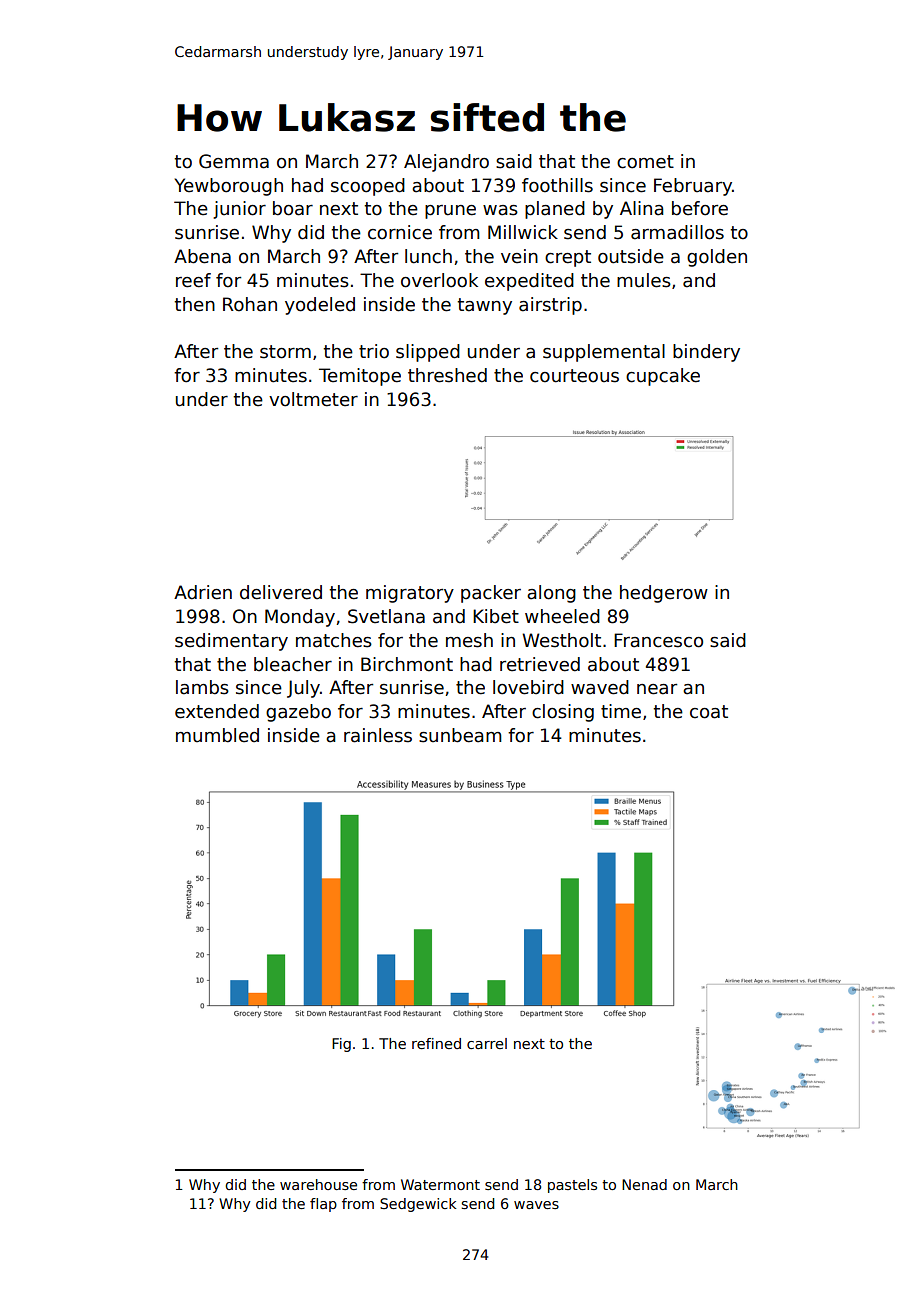  Describe the element at coordinates (551, 594) in the document. I see `along` at that location.
